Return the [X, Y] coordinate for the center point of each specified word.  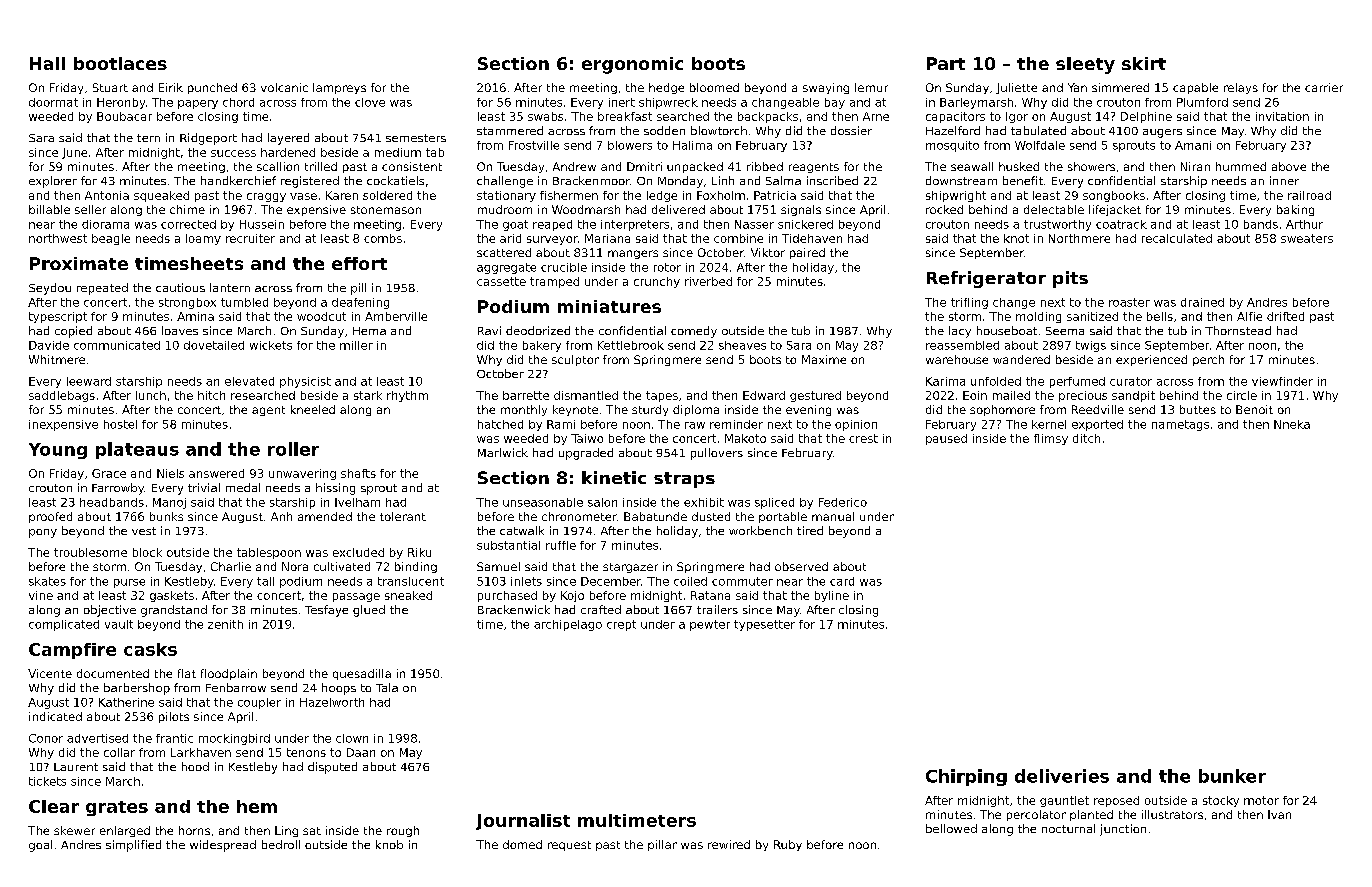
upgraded [586, 454]
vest [144, 531]
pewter [710, 625]
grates [117, 808]
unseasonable [543, 502]
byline [832, 596]
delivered [678, 209]
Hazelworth [332, 702]
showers [1091, 166]
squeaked [161, 196]
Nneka [1292, 424]
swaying [826, 88]
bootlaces [120, 63]
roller [293, 449]
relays [1241, 88]
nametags [1180, 425]
